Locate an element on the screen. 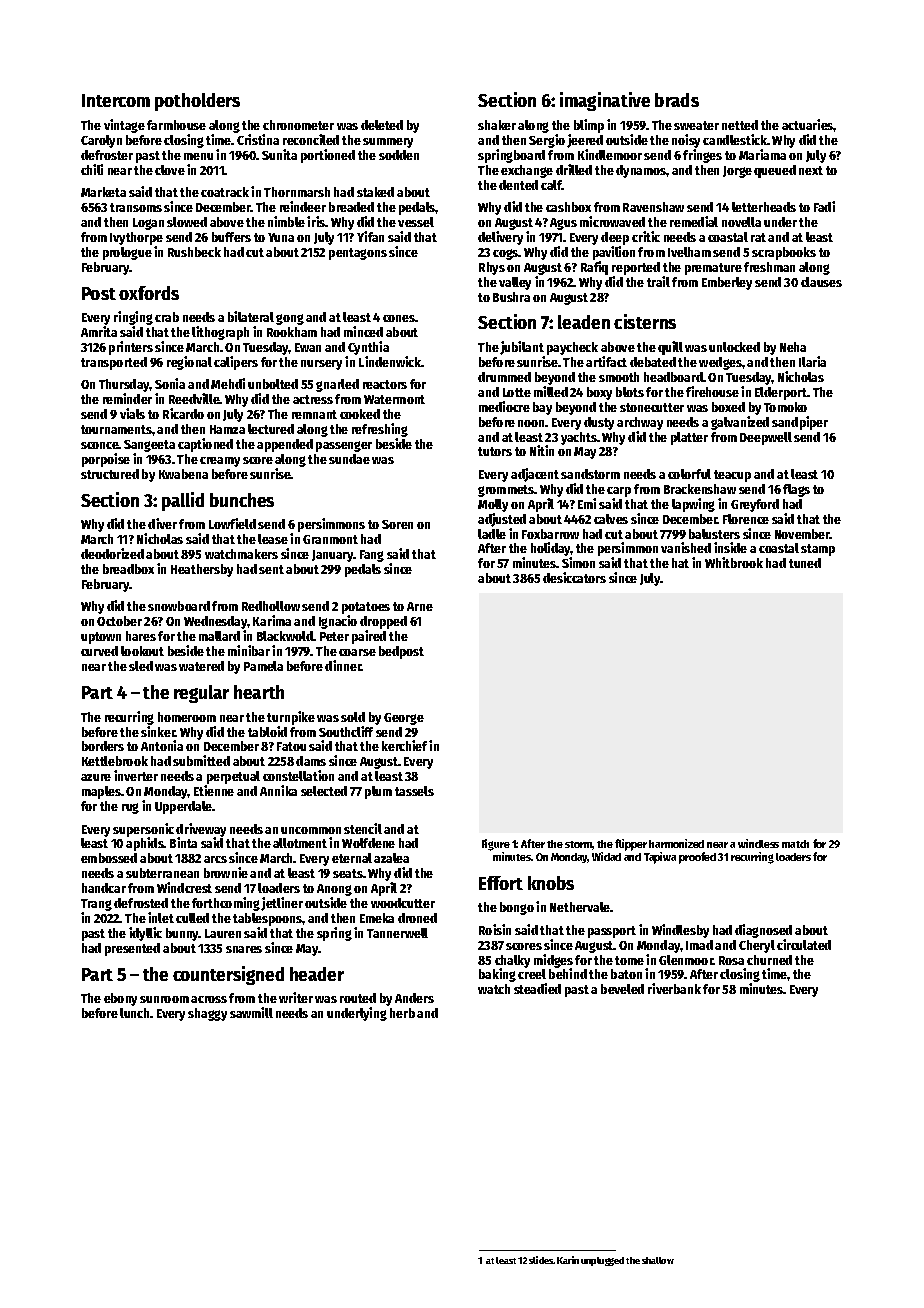 The height and width of the screenshot is (1308, 924). cogs is located at coordinates (506, 254).
